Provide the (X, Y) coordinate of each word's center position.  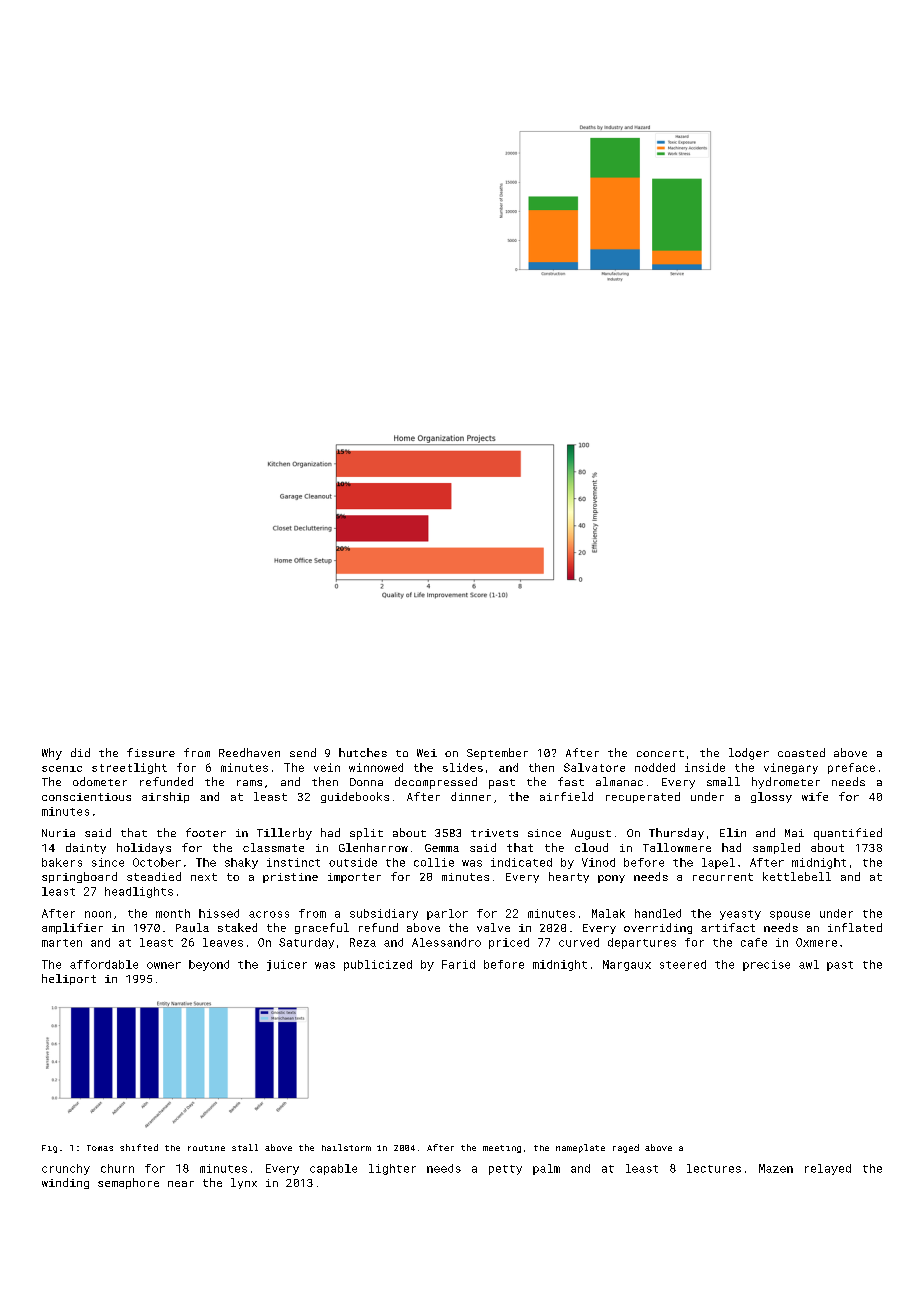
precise (766, 965)
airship (165, 797)
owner (164, 965)
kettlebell (797, 876)
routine (206, 1148)
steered (683, 964)
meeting (502, 1149)
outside (353, 862)
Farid (458, 964)
